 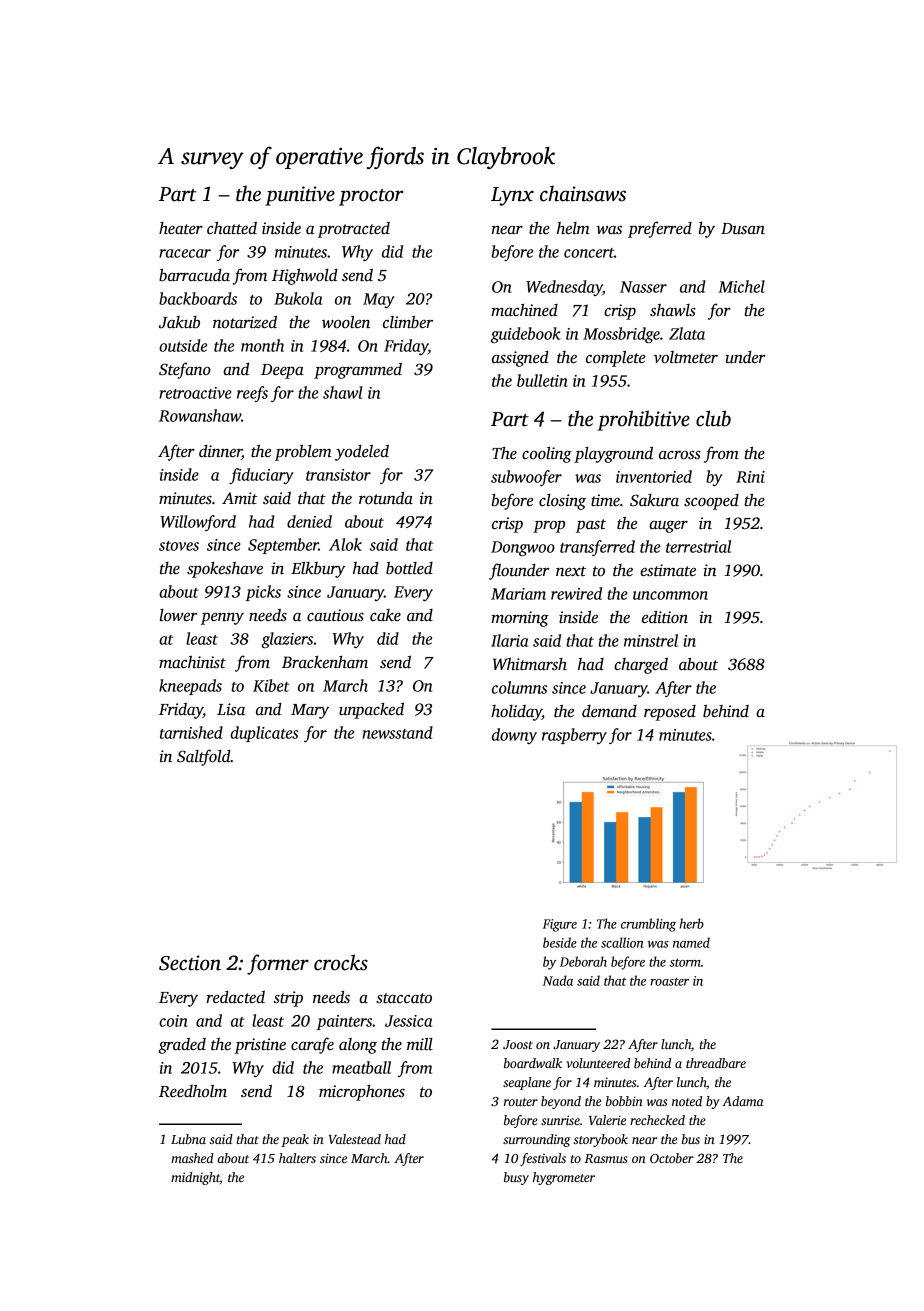 What do you see at coordinates (665, 617) in the screenshot?
I see `edition` at bounding box center [665, 617].
